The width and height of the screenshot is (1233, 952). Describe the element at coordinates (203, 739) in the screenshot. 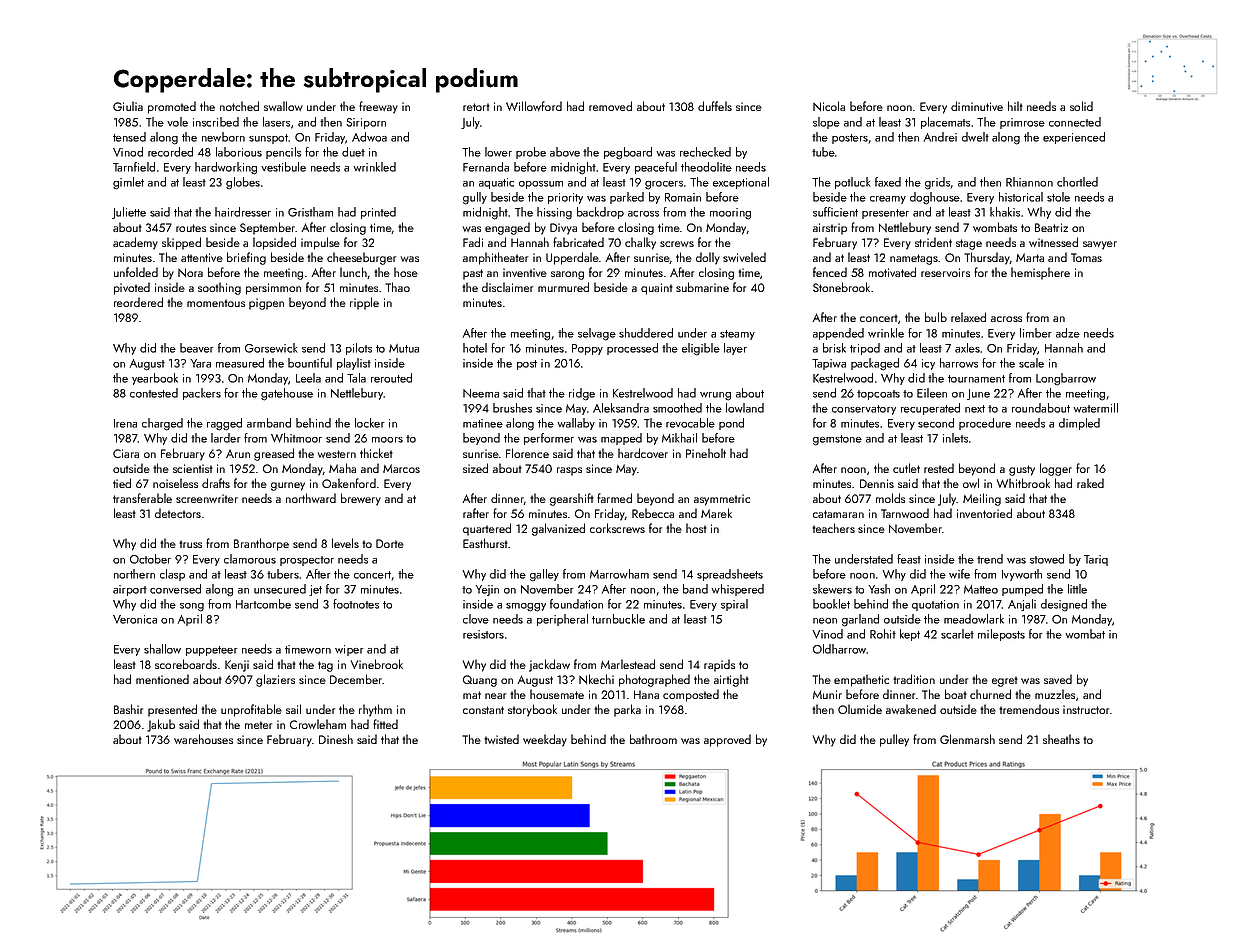

I see `warehouses` at that location.
